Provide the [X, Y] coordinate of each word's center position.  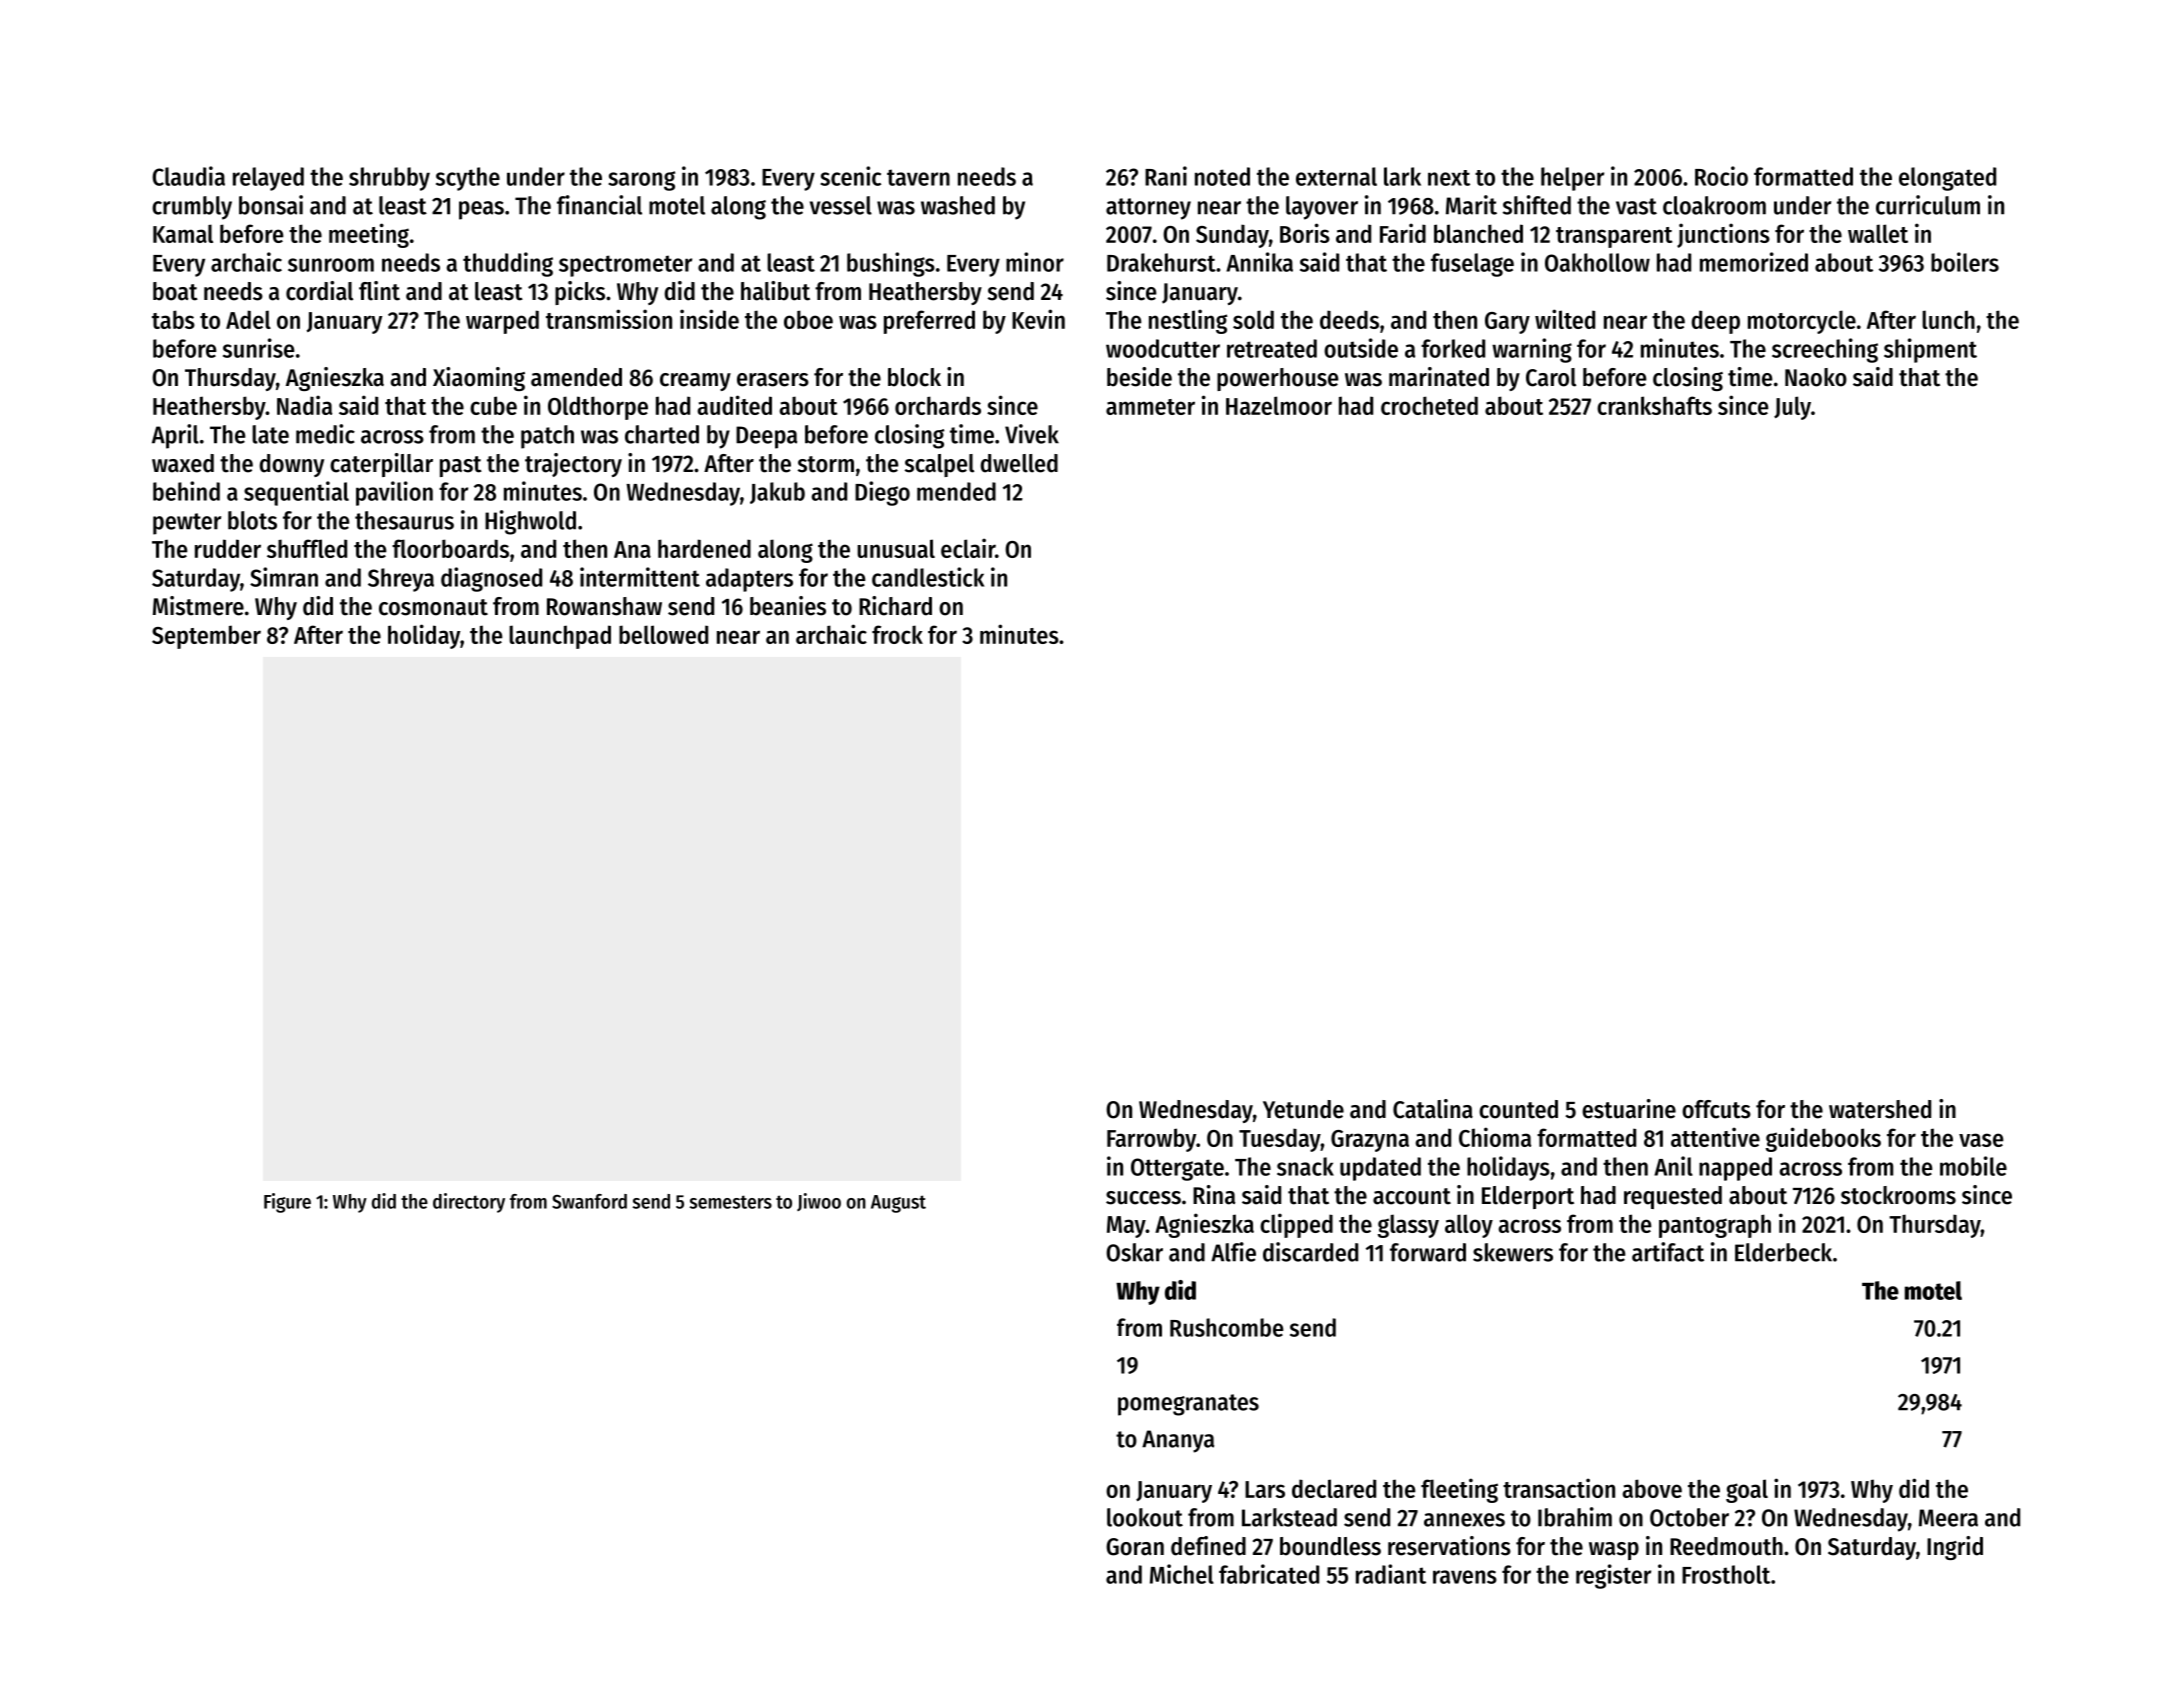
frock [897, 634]
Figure [287, 1203]
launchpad [560, 637]
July [1792, 408]
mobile [1973, 1166]
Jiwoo [819, 1202]
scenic [850, 176]
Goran [1135, 1547]
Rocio [1721, 176]
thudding [508, 264]
